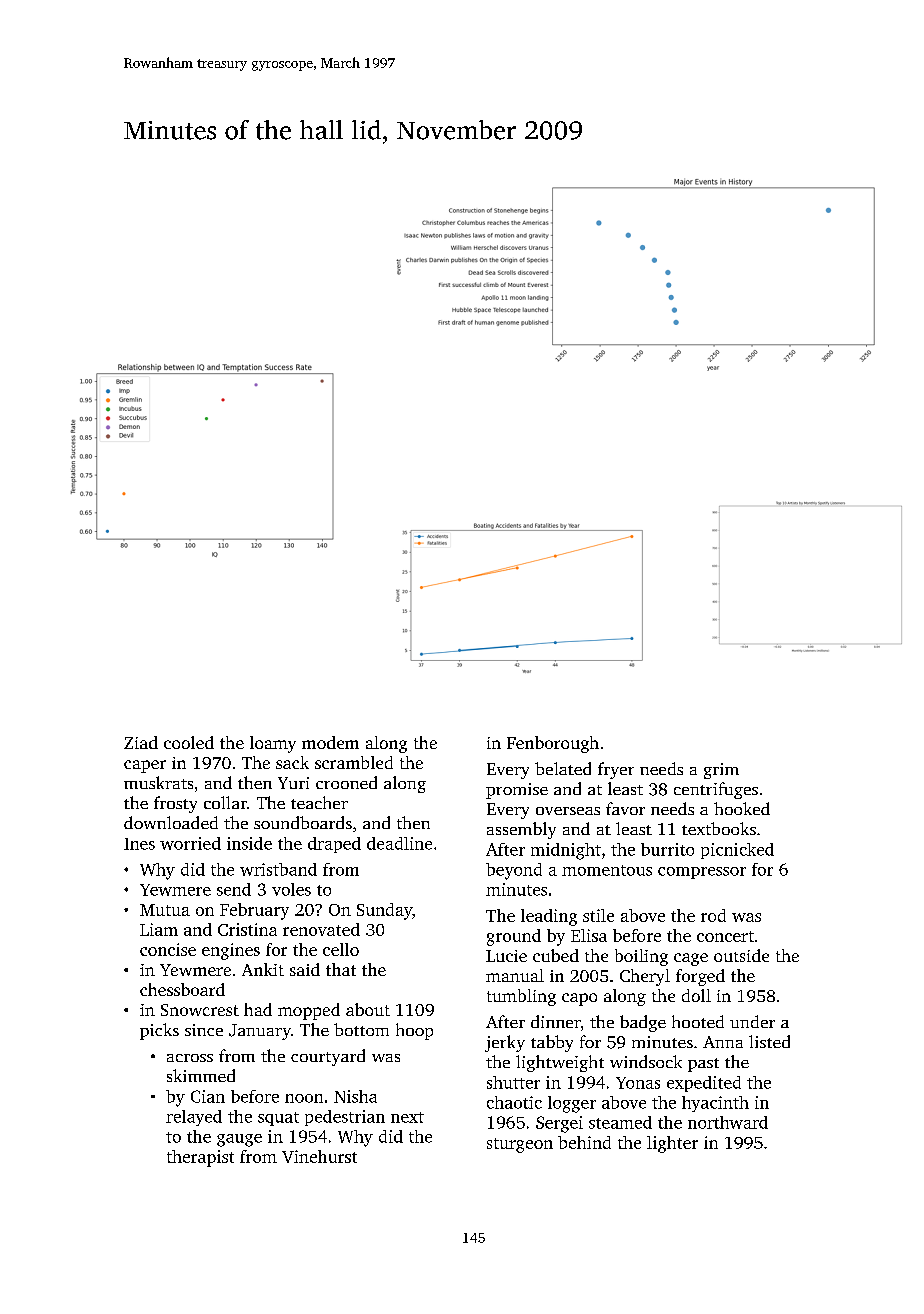  Describe the element at coordinates (549, 917) in the page. I see `leading` at that location.
